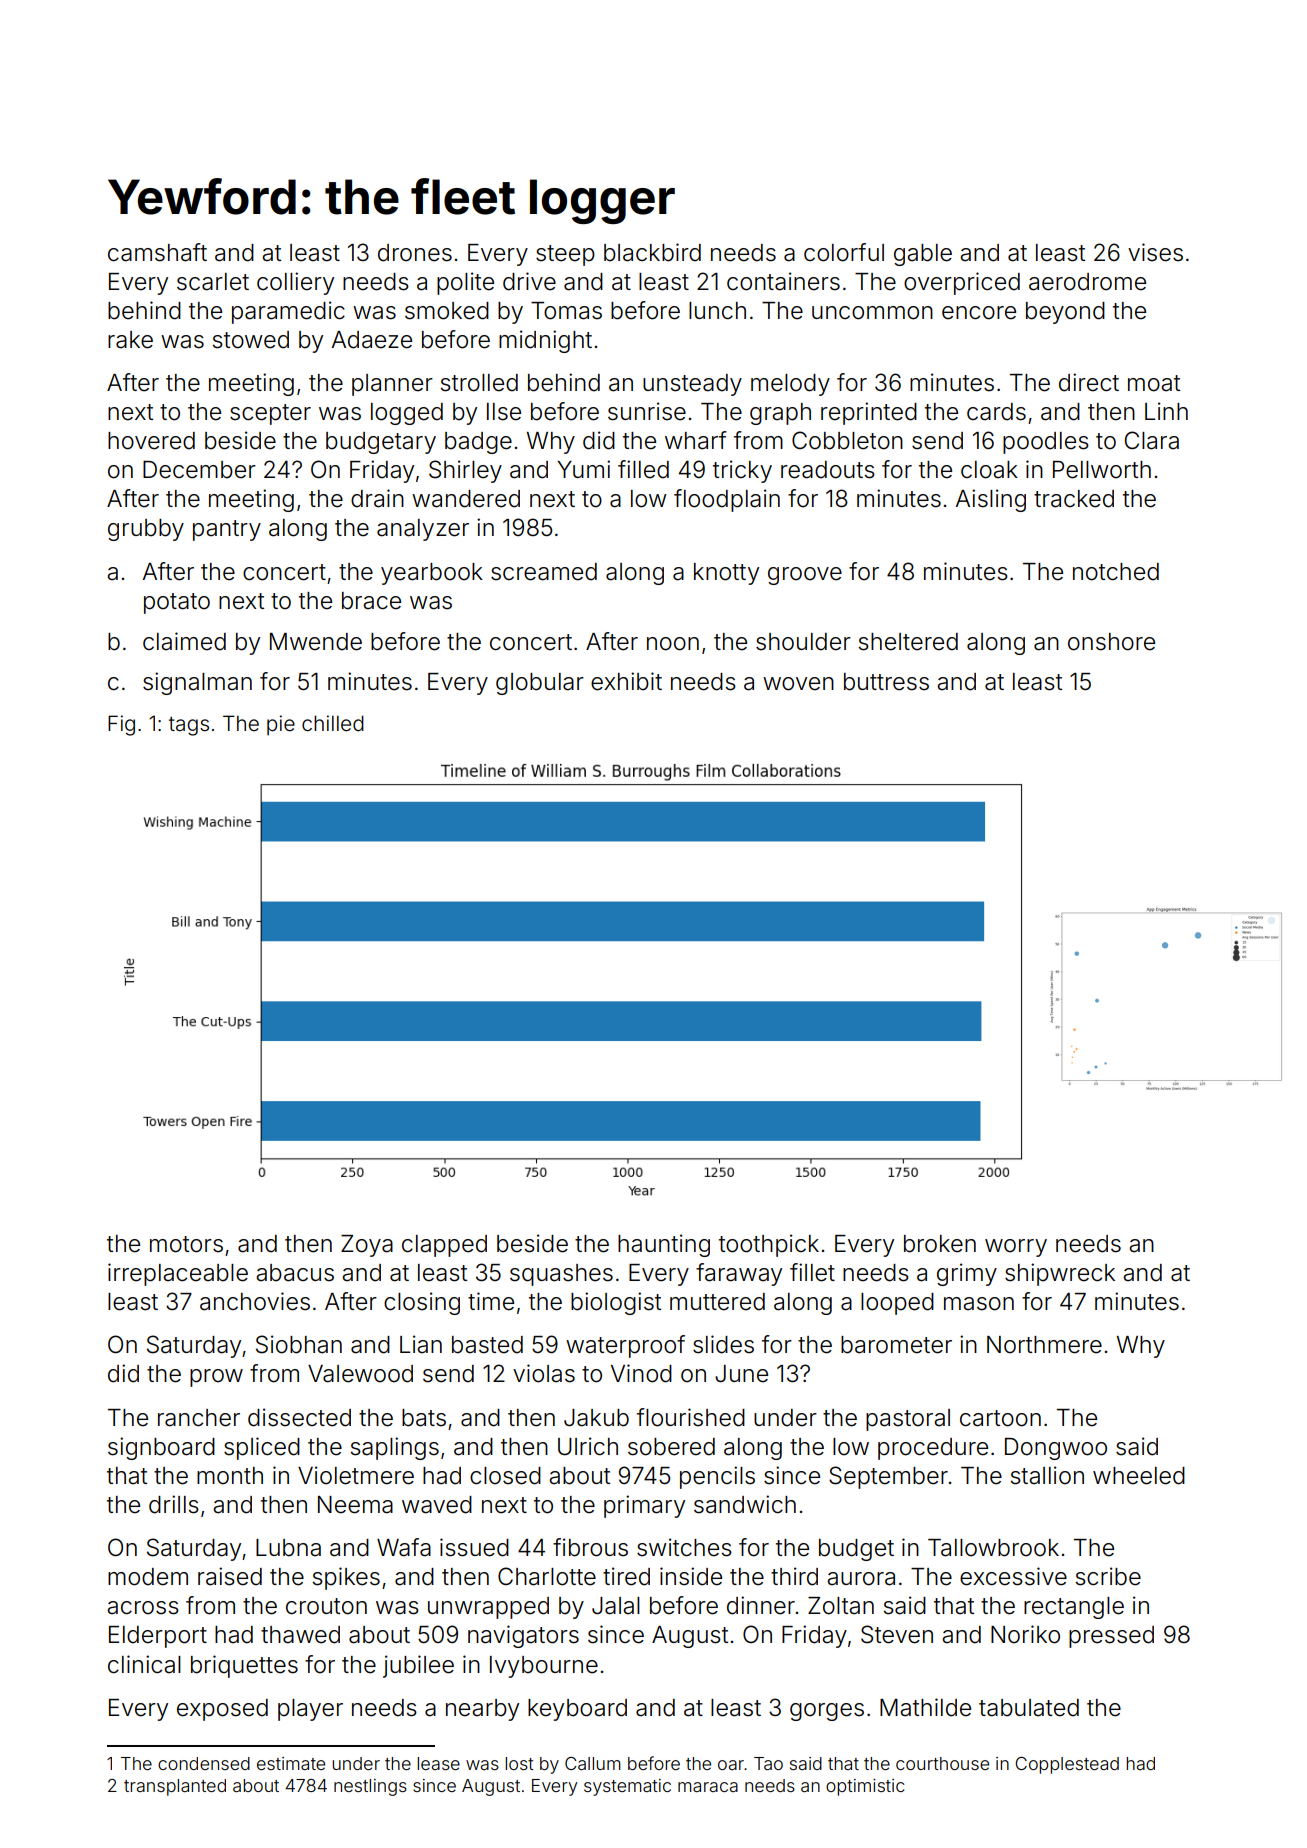 Image resolution: width=1307 pixels, height=1848 pixels. I want to click on estimate, so click(291, 1763).
